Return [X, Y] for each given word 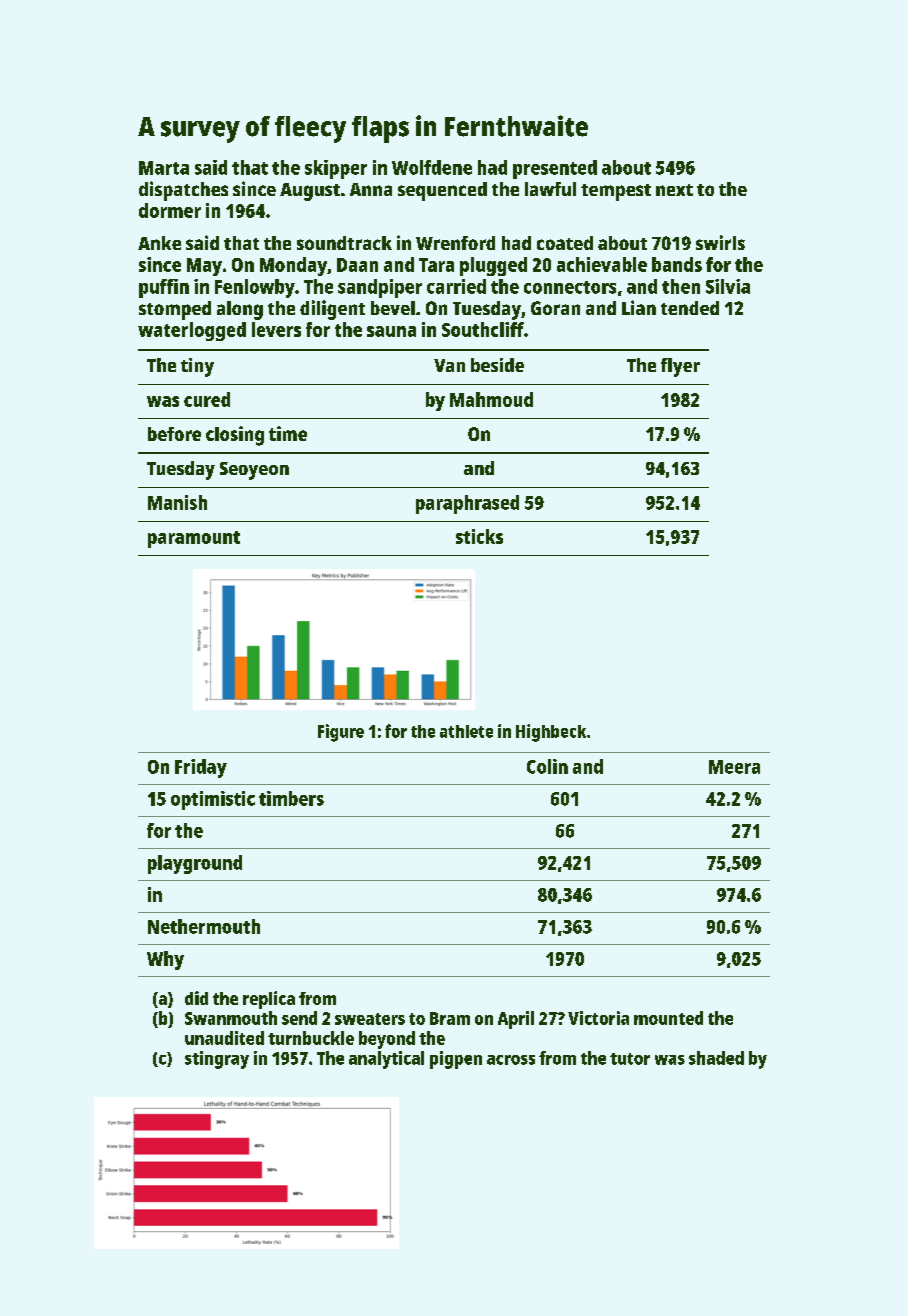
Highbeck [551, 733]
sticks [479, 536]
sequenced [442, 191]
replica [269, 1000]
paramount [194, 539]
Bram [450, 1018]
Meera [734, 767]
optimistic [213, 800]
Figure [341, 733]
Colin [547, 766]
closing [235, 436]
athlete [466, 731]
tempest [616, 192]
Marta [164, 168]
